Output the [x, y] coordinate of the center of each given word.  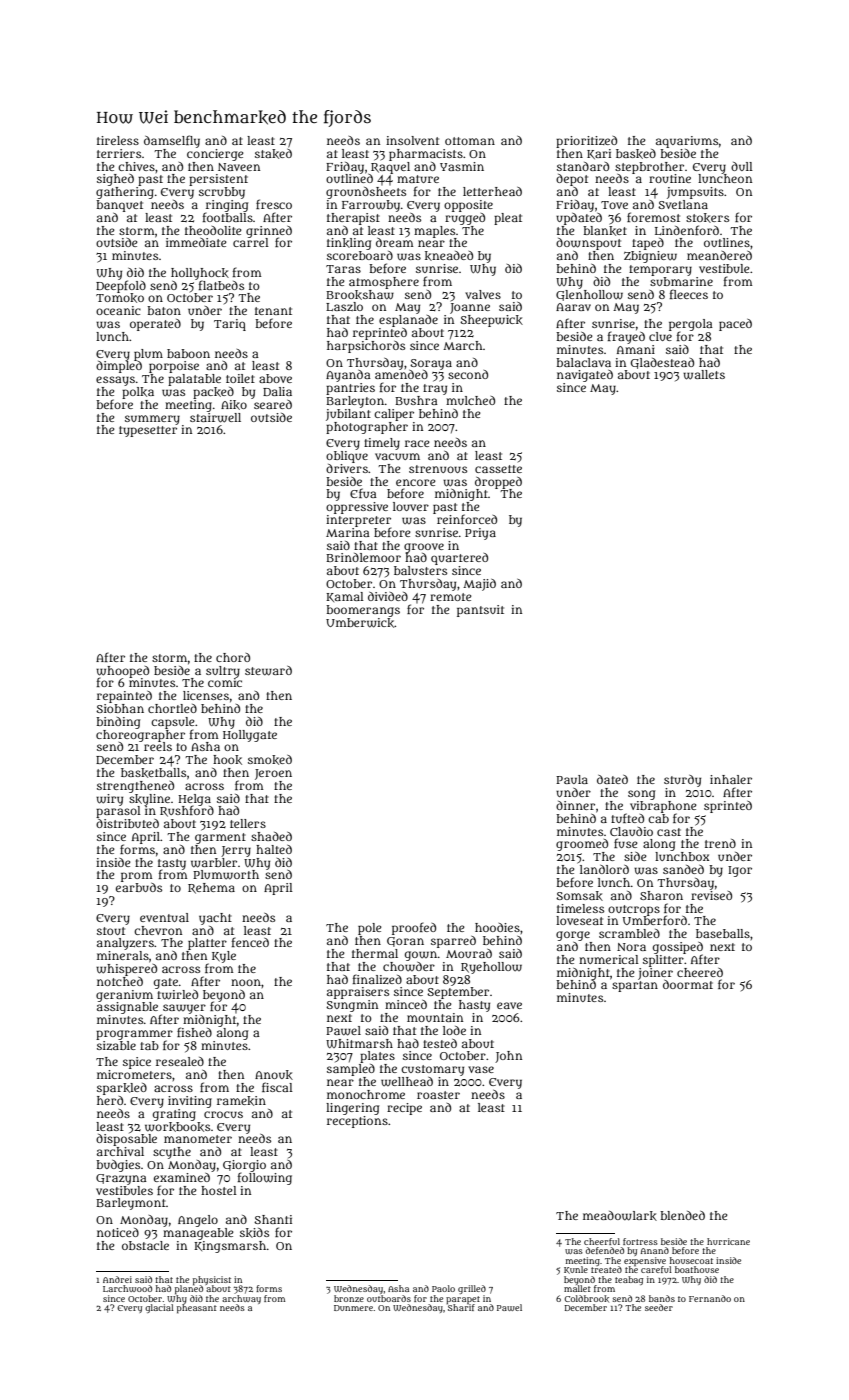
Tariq [230, 325]
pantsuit [480, 611]
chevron [158, 930]
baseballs [723, 933]
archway [241, 1299]
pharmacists [426, 155]
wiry [109, 800]
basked [636, 154]
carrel [251, 242]
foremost [653, 217]
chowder [409, 966]
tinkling [349, 244]
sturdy [682, 781]
